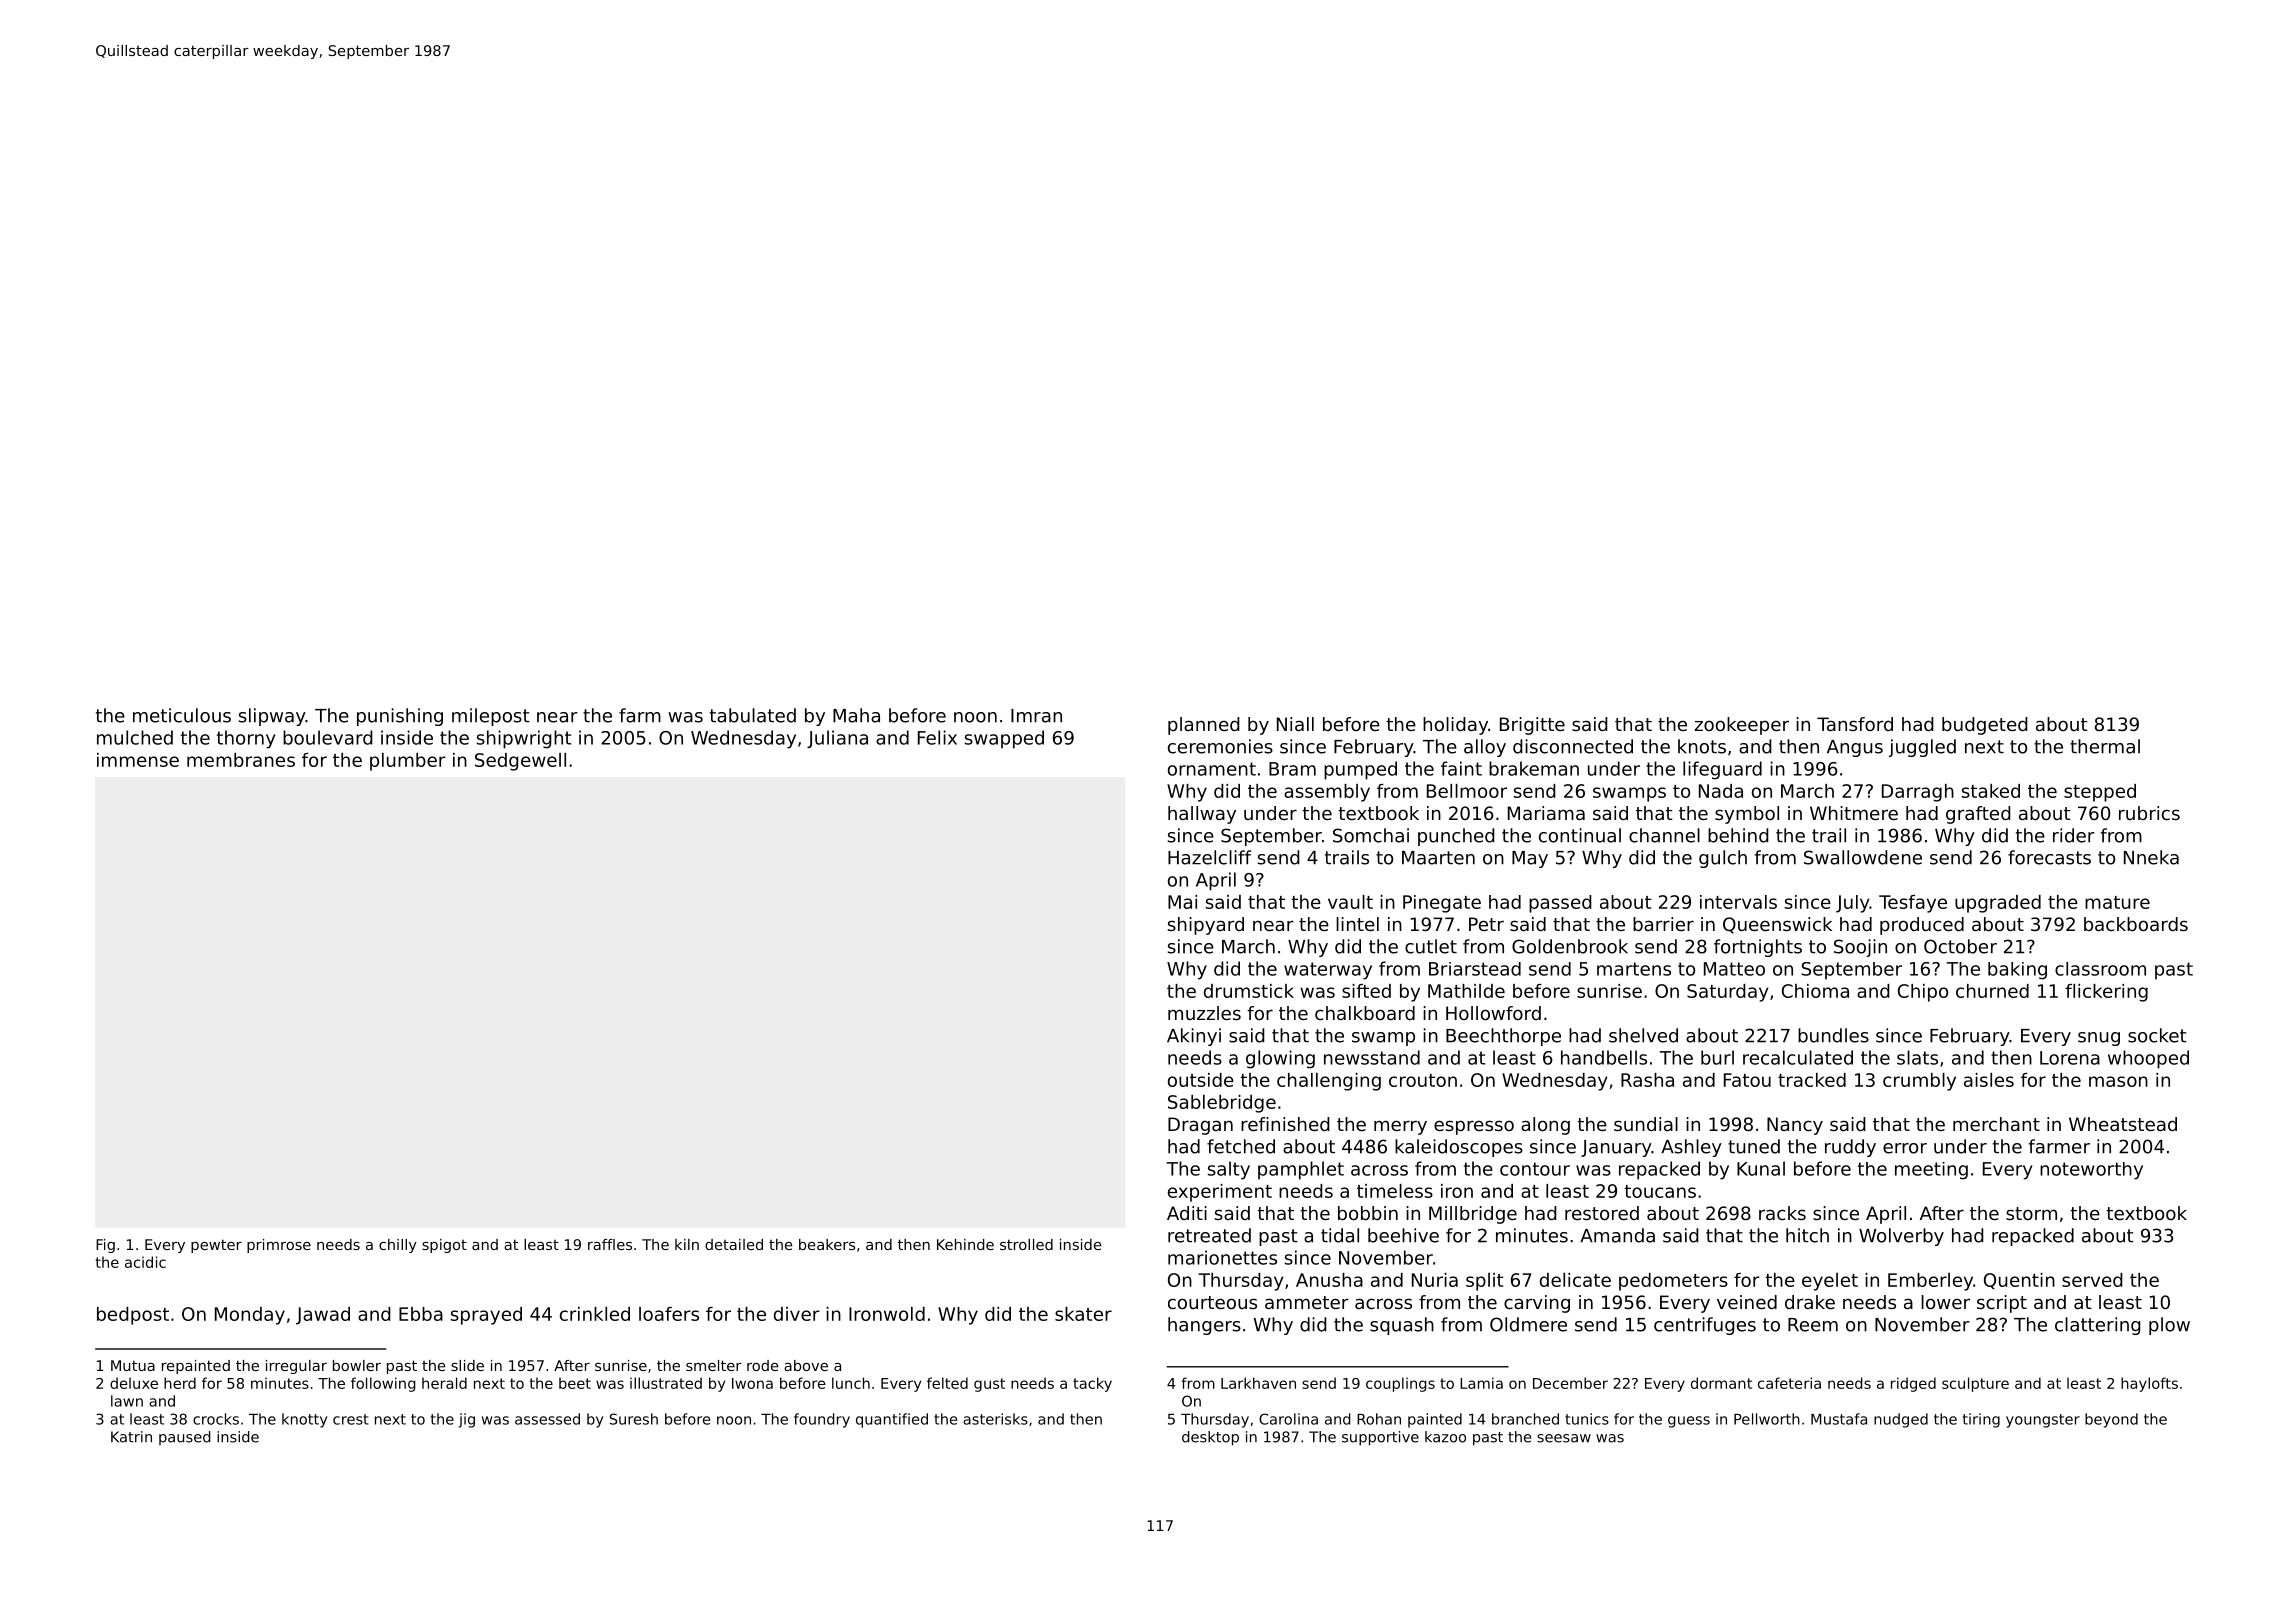 The image size is (2292, 1620). What do you see at coordinates (1747, 1302) in the image?
I see `veined` at bounding box center [1747, 1302].
